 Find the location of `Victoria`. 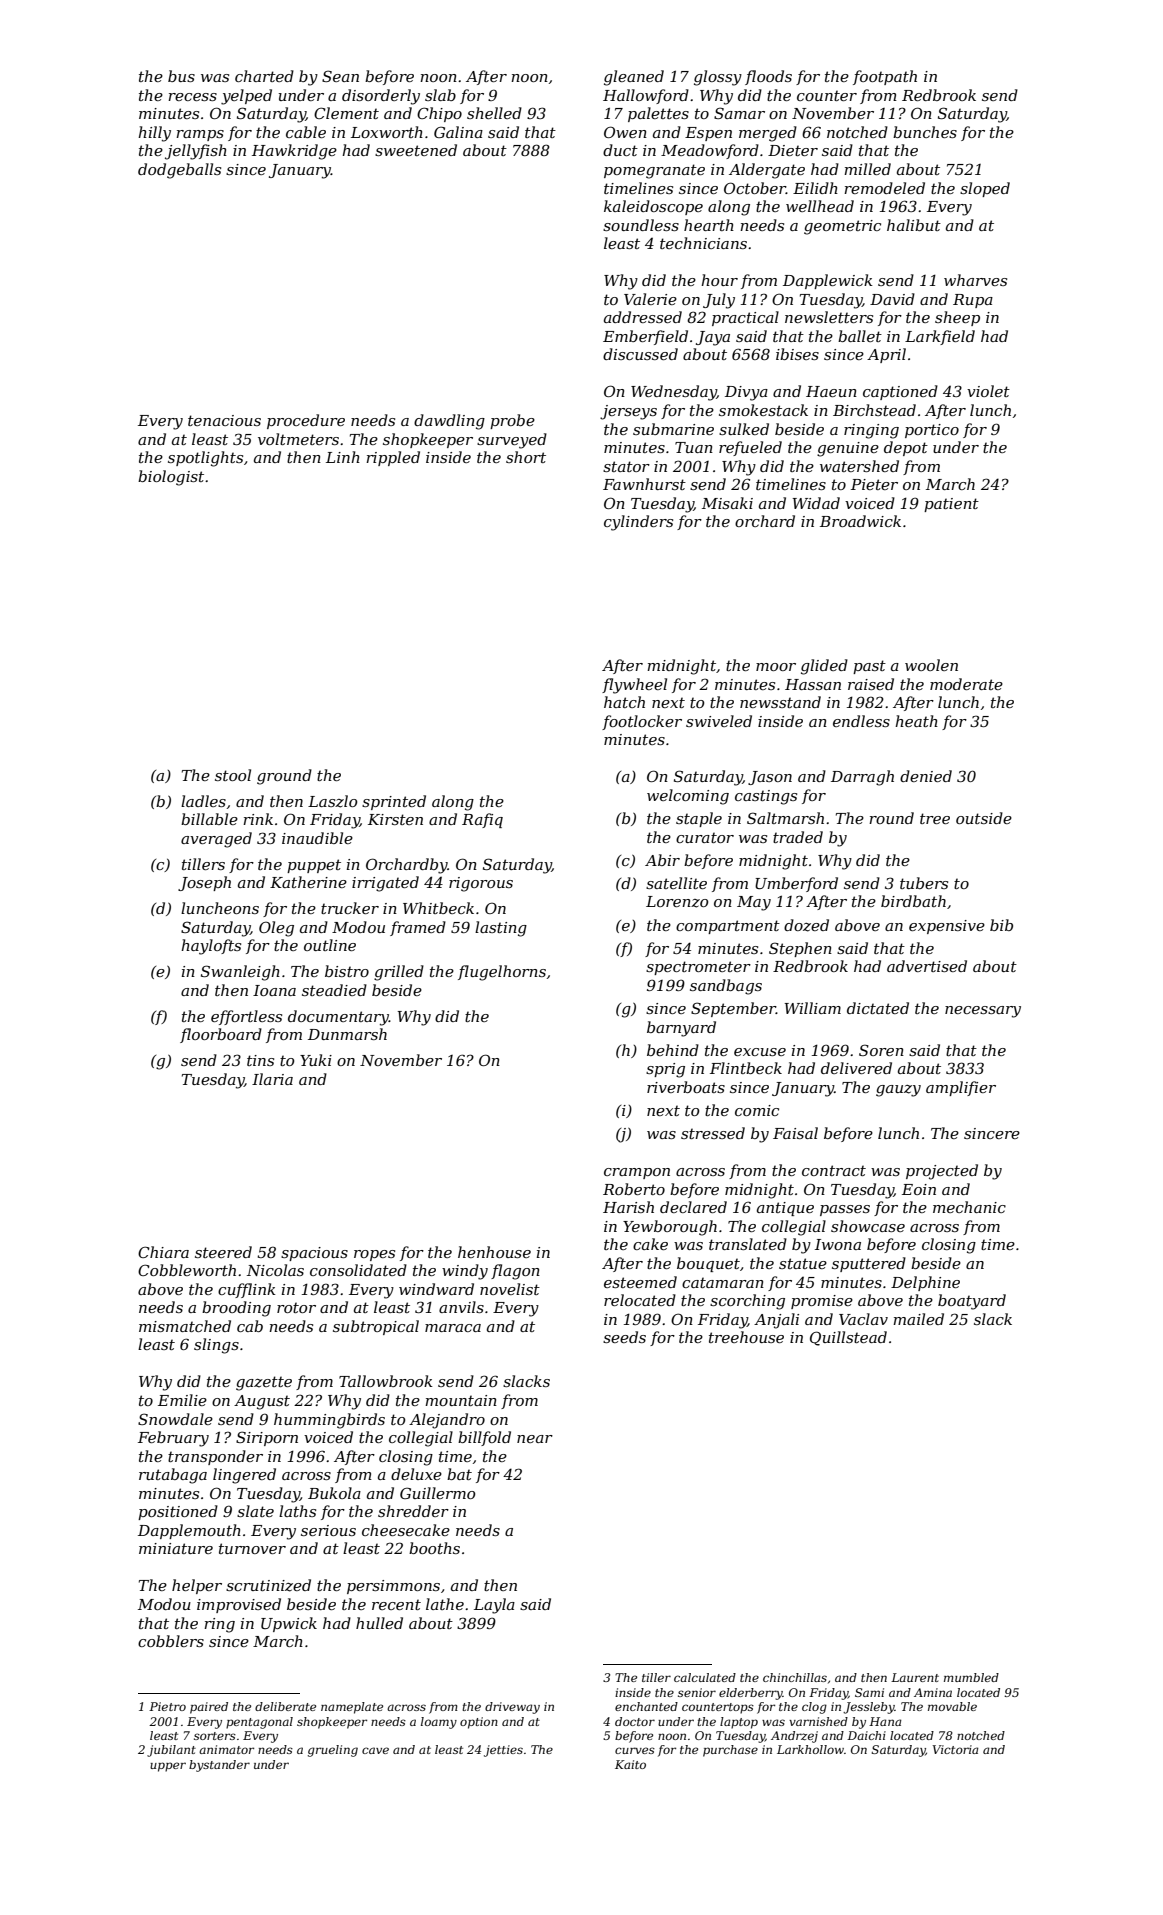

Victoria is located at coordinates (956, 1749).
